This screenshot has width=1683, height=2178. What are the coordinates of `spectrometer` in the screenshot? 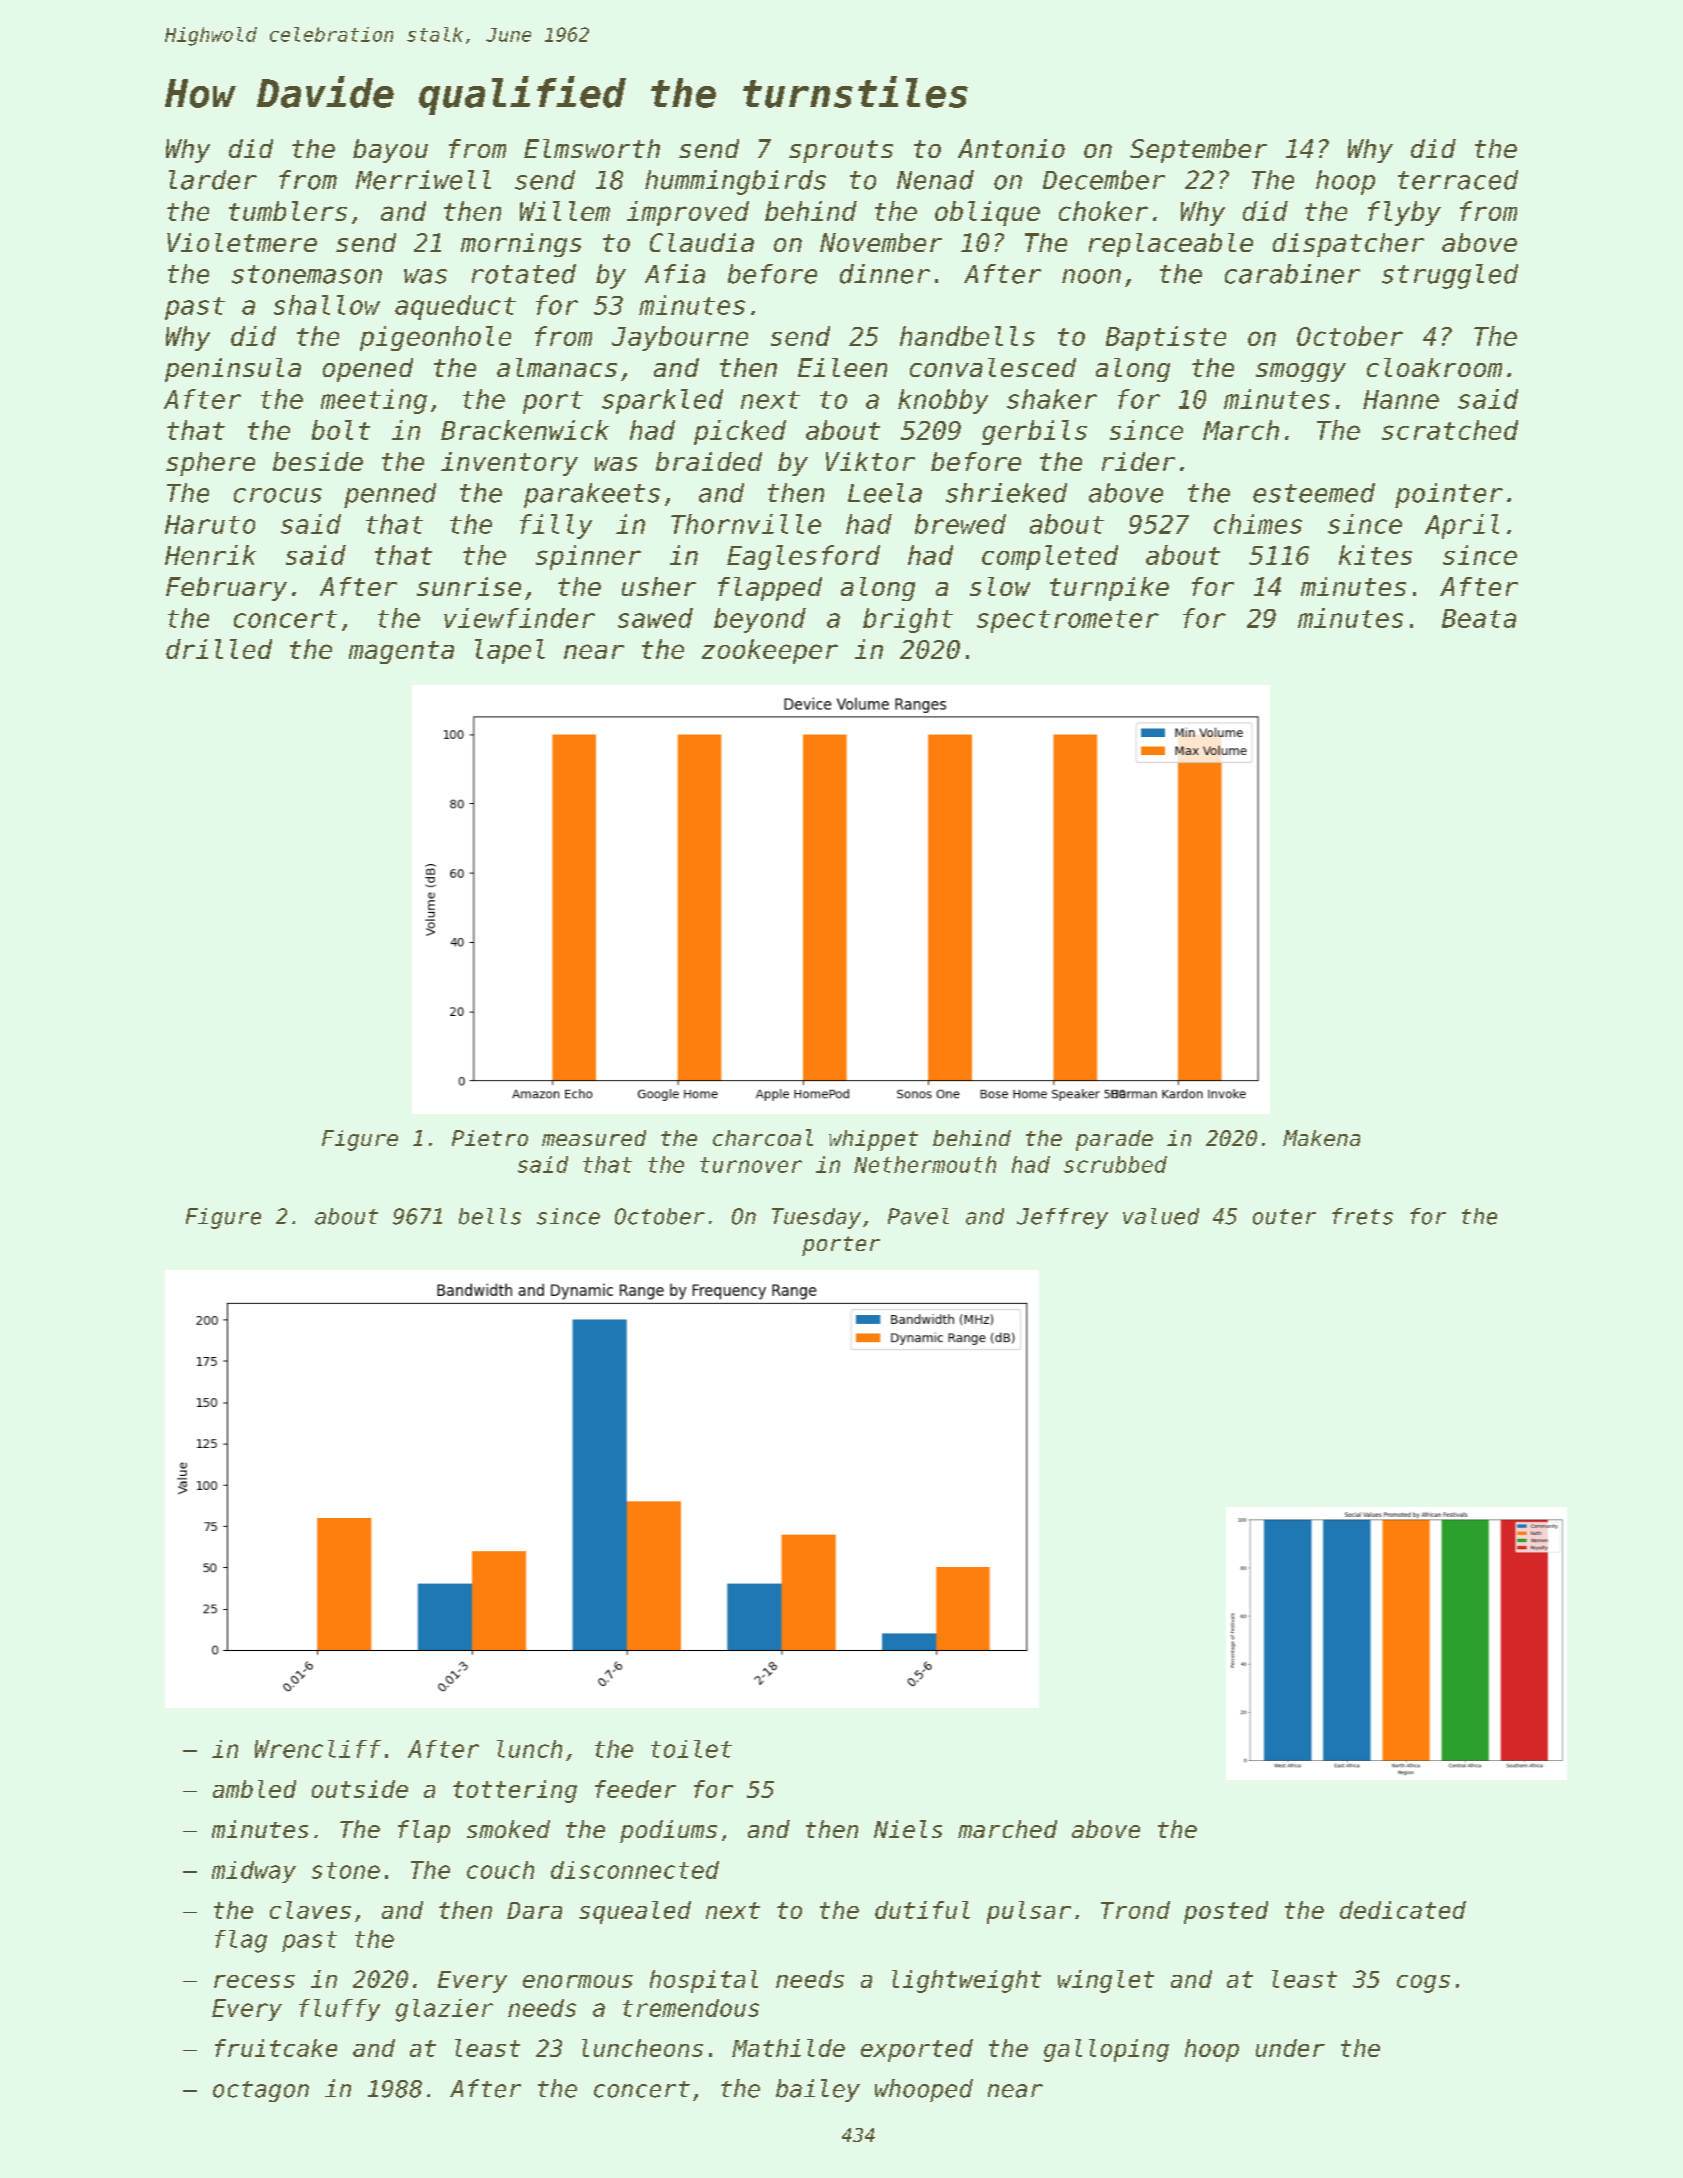 It's located at (1068, 621).
